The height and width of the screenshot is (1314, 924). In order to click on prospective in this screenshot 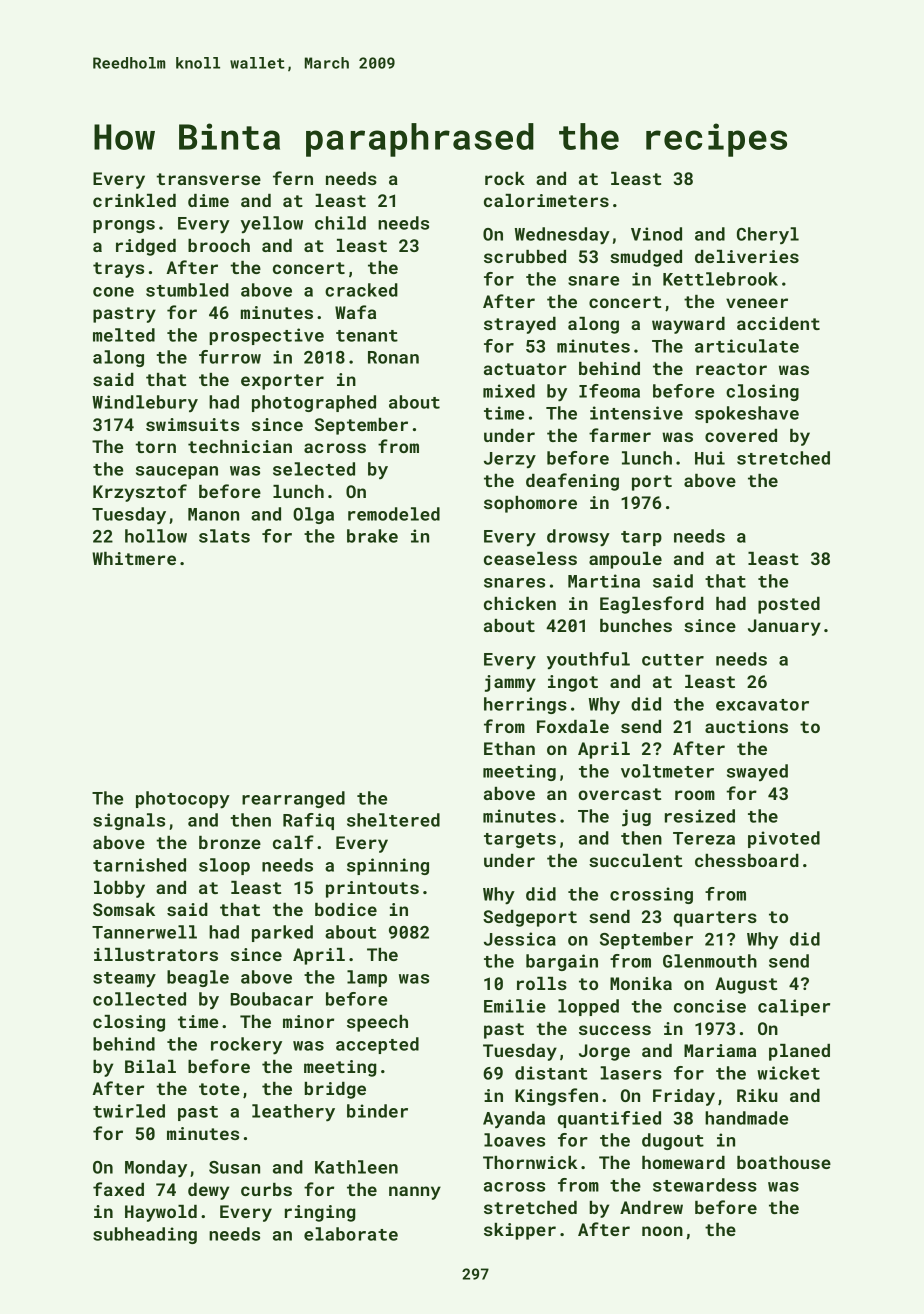, I will do `click(266, 336)`.
